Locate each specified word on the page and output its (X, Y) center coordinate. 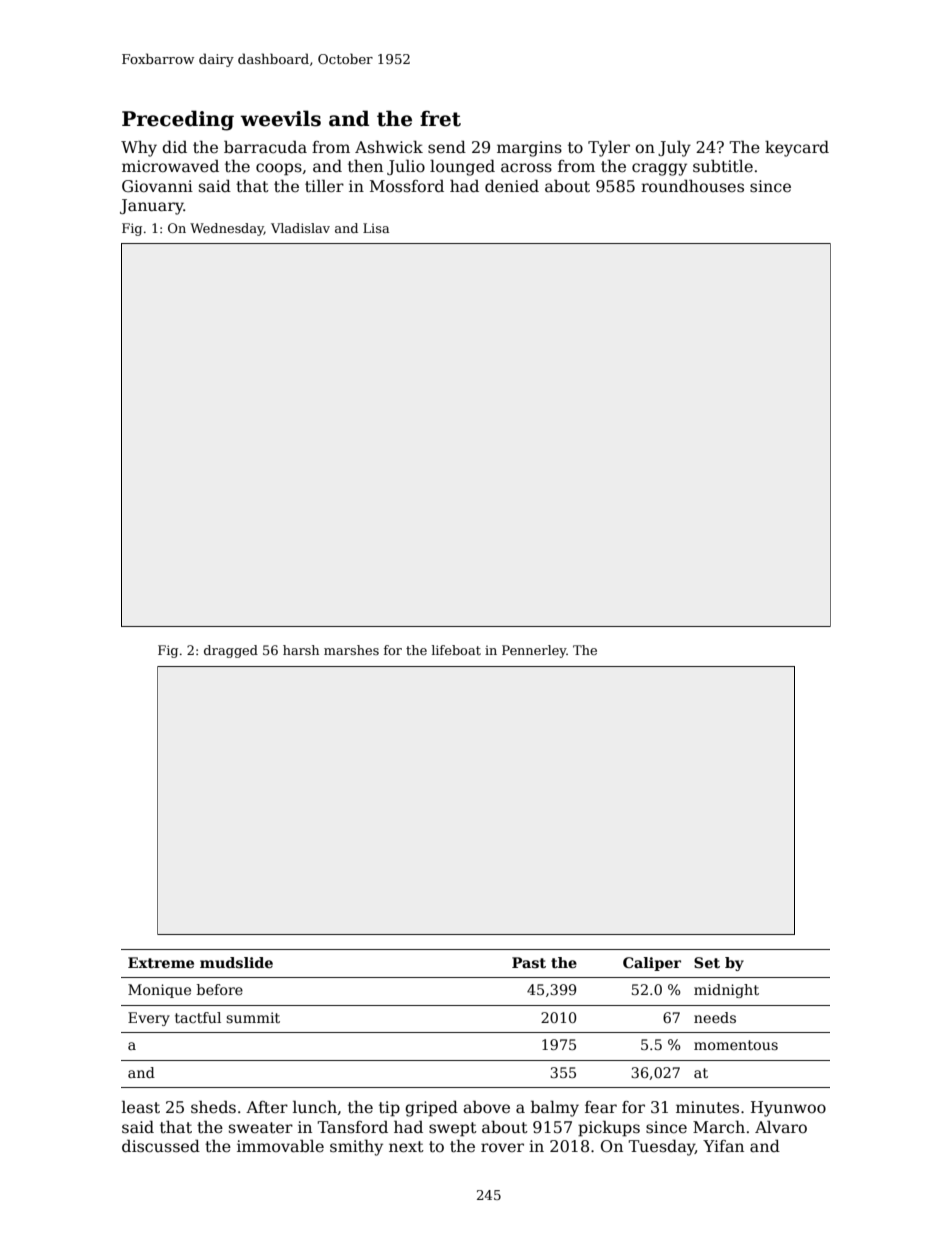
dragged (231, 651)
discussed (161, 1146)
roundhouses (692, 185)
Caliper (652, 964)
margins (529, 149)
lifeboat (456, 650)
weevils (280, 118)
